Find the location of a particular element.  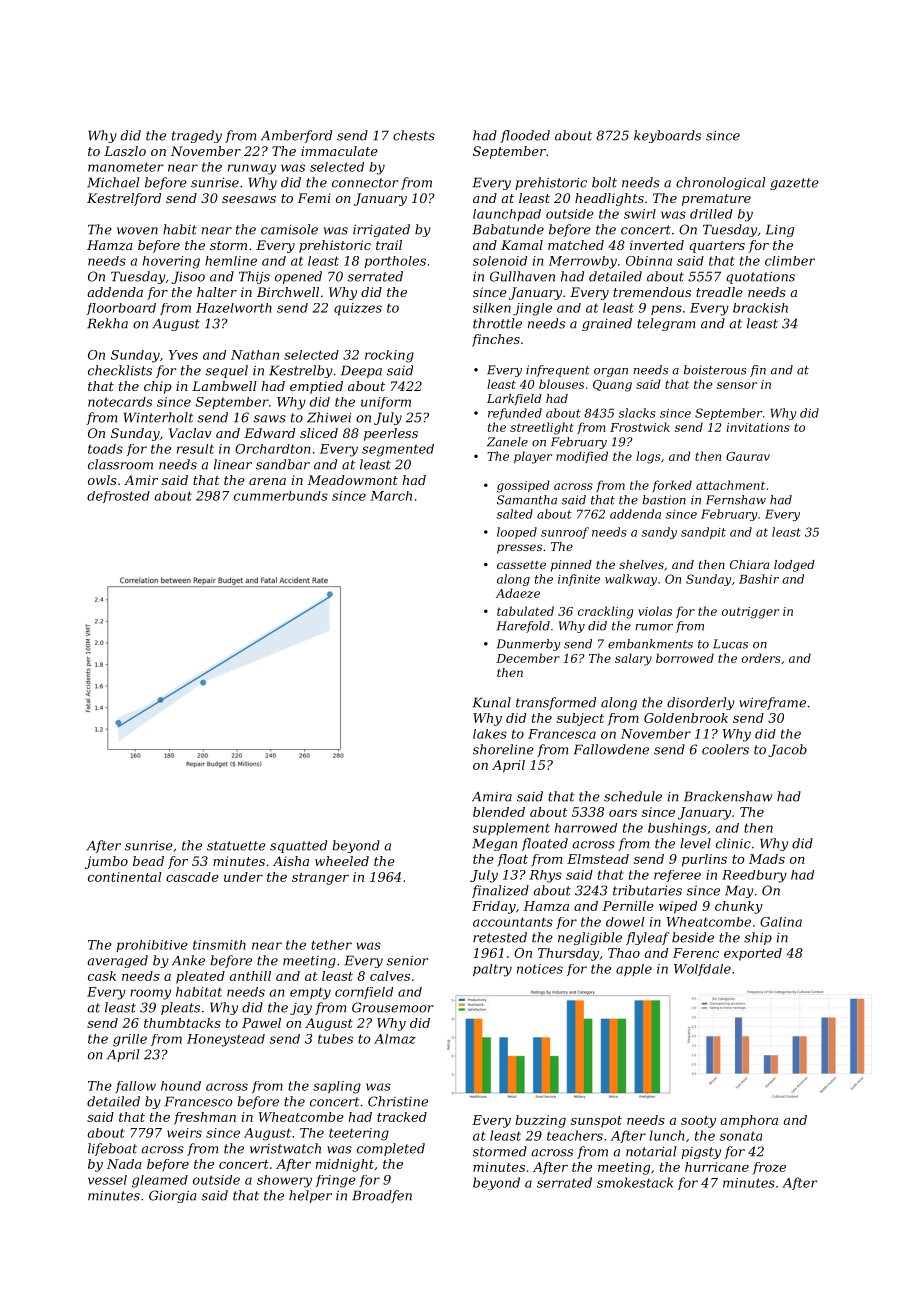

defrosted is located at coordinates (118, 497).
